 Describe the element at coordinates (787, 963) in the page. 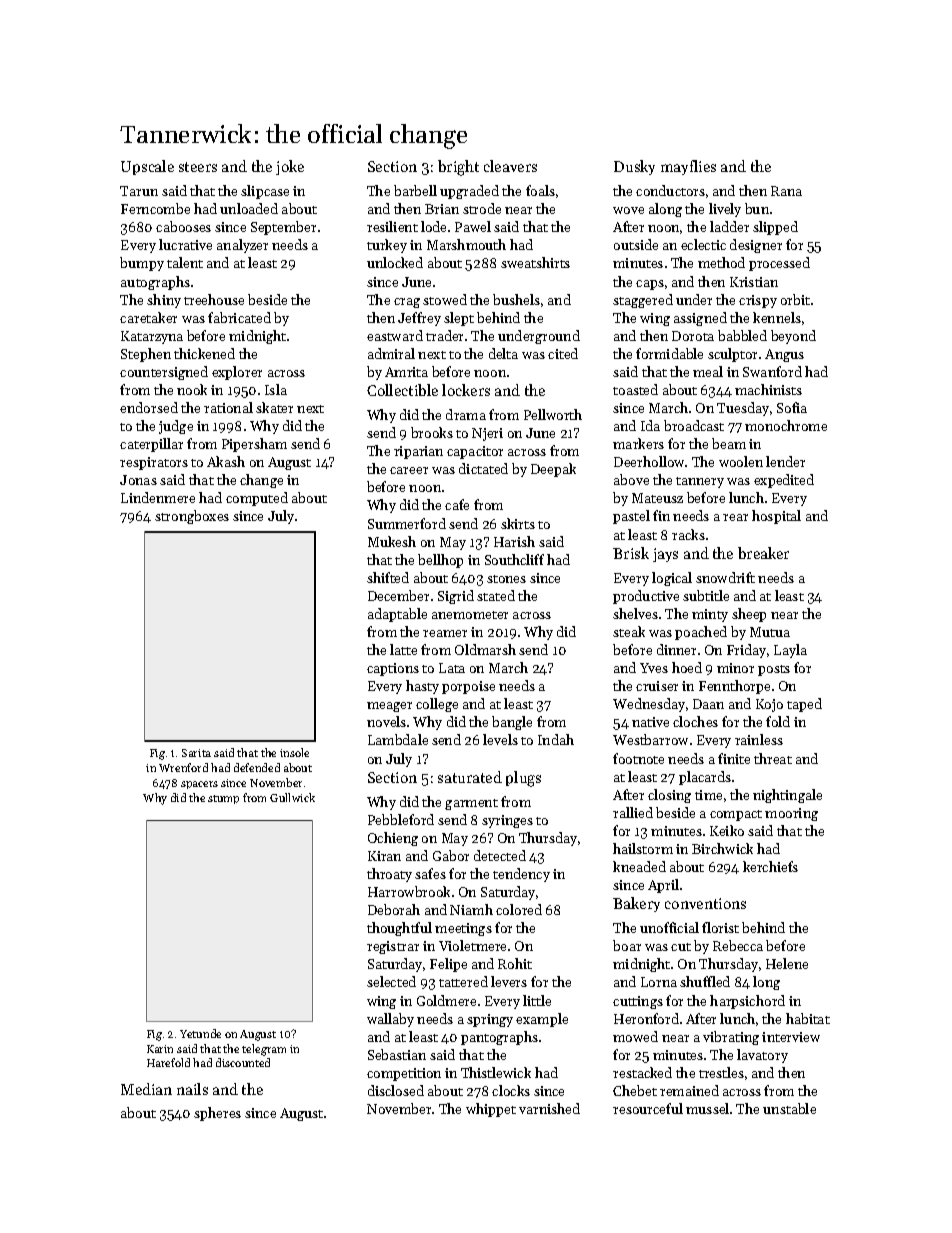

I see `Helene` at that location.
